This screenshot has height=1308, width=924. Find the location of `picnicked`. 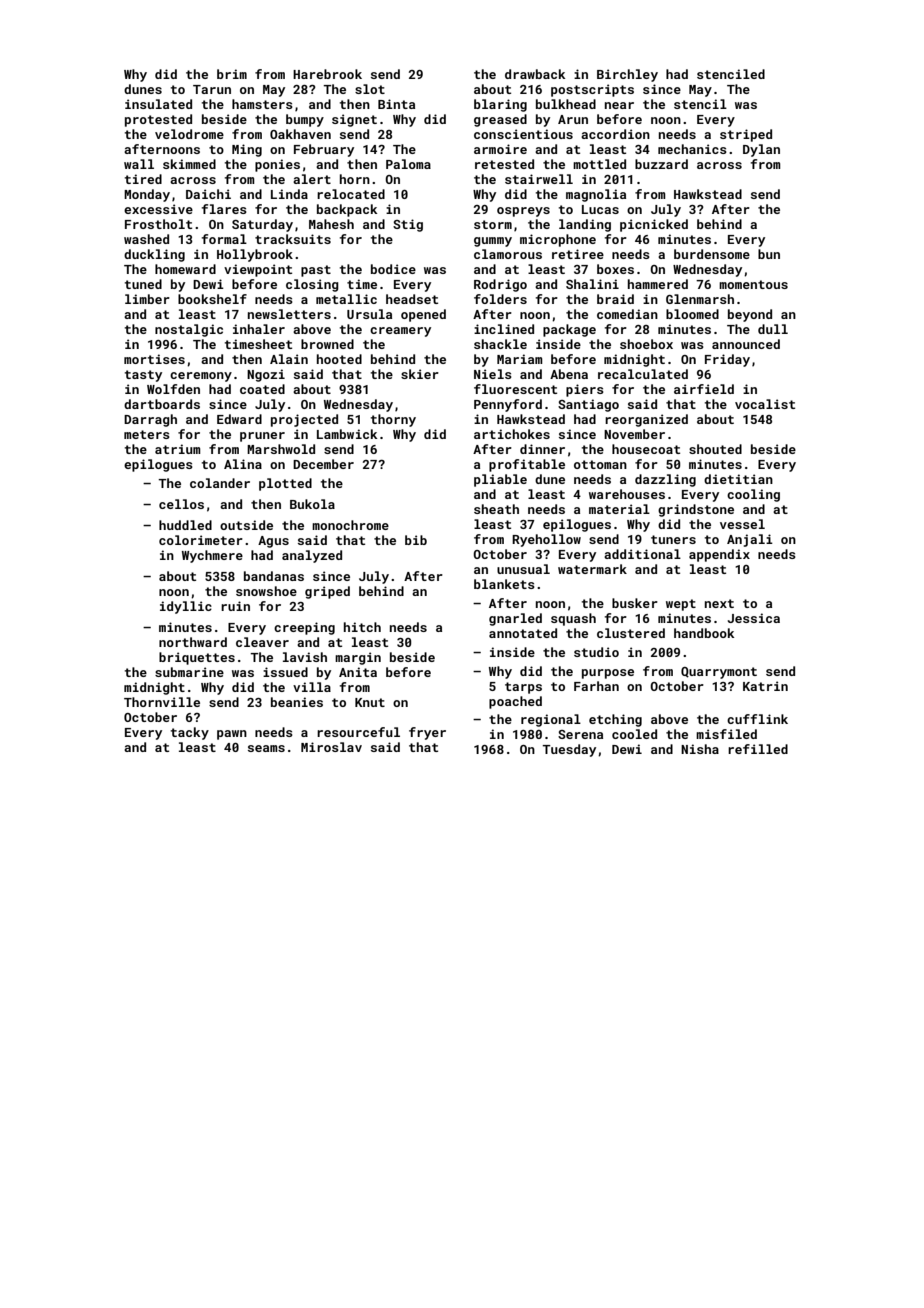

picnicked is located at coordinates (654, 225).
